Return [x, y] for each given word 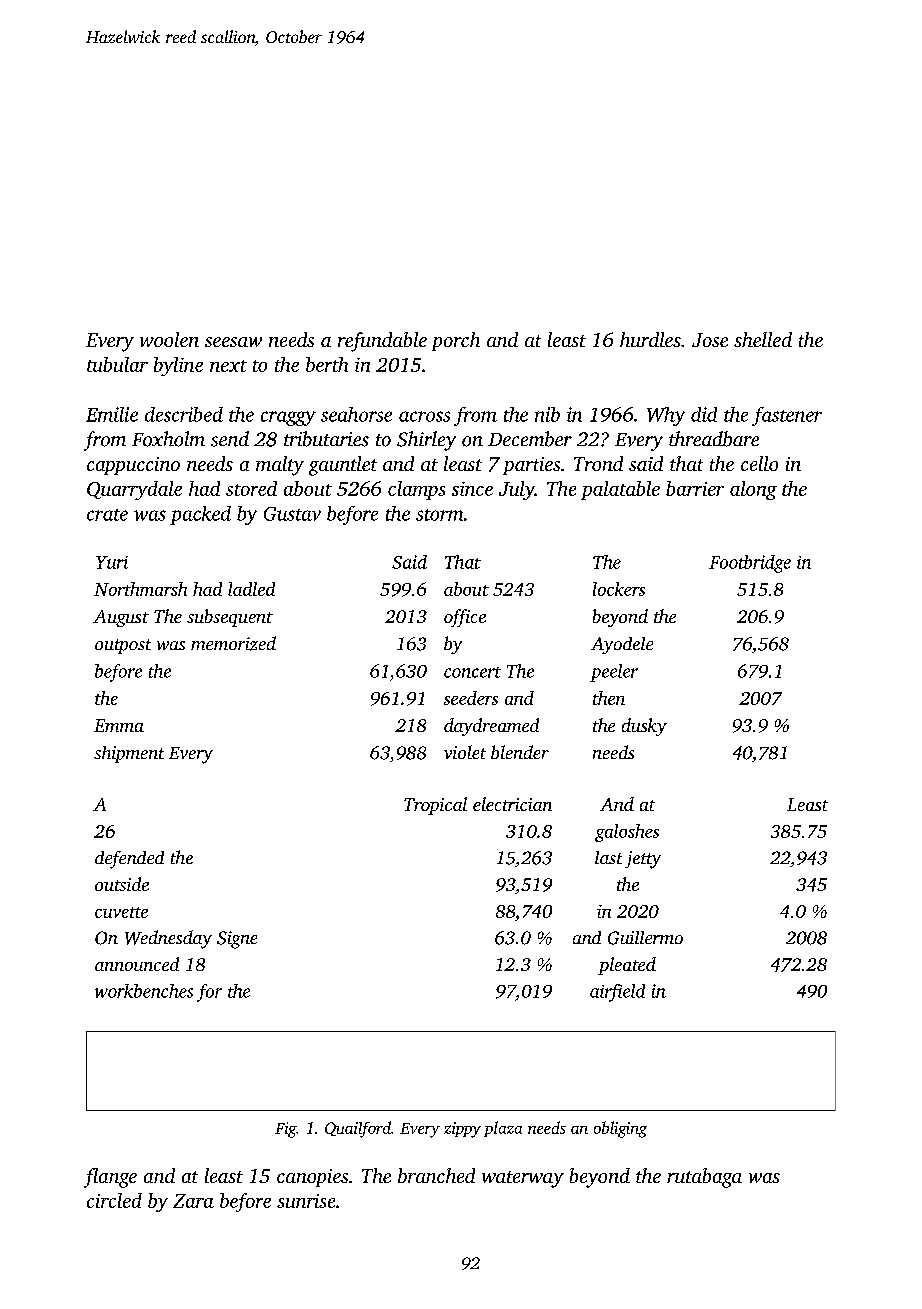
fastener [787, 416]
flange [110, 1178]
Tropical [435, 806]
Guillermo [645, 938]
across [424, 416]
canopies [312, 1178]
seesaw [233, 342]
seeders [471, 698]
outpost [123, 646]
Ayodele [622, 645]
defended [129, 860]
